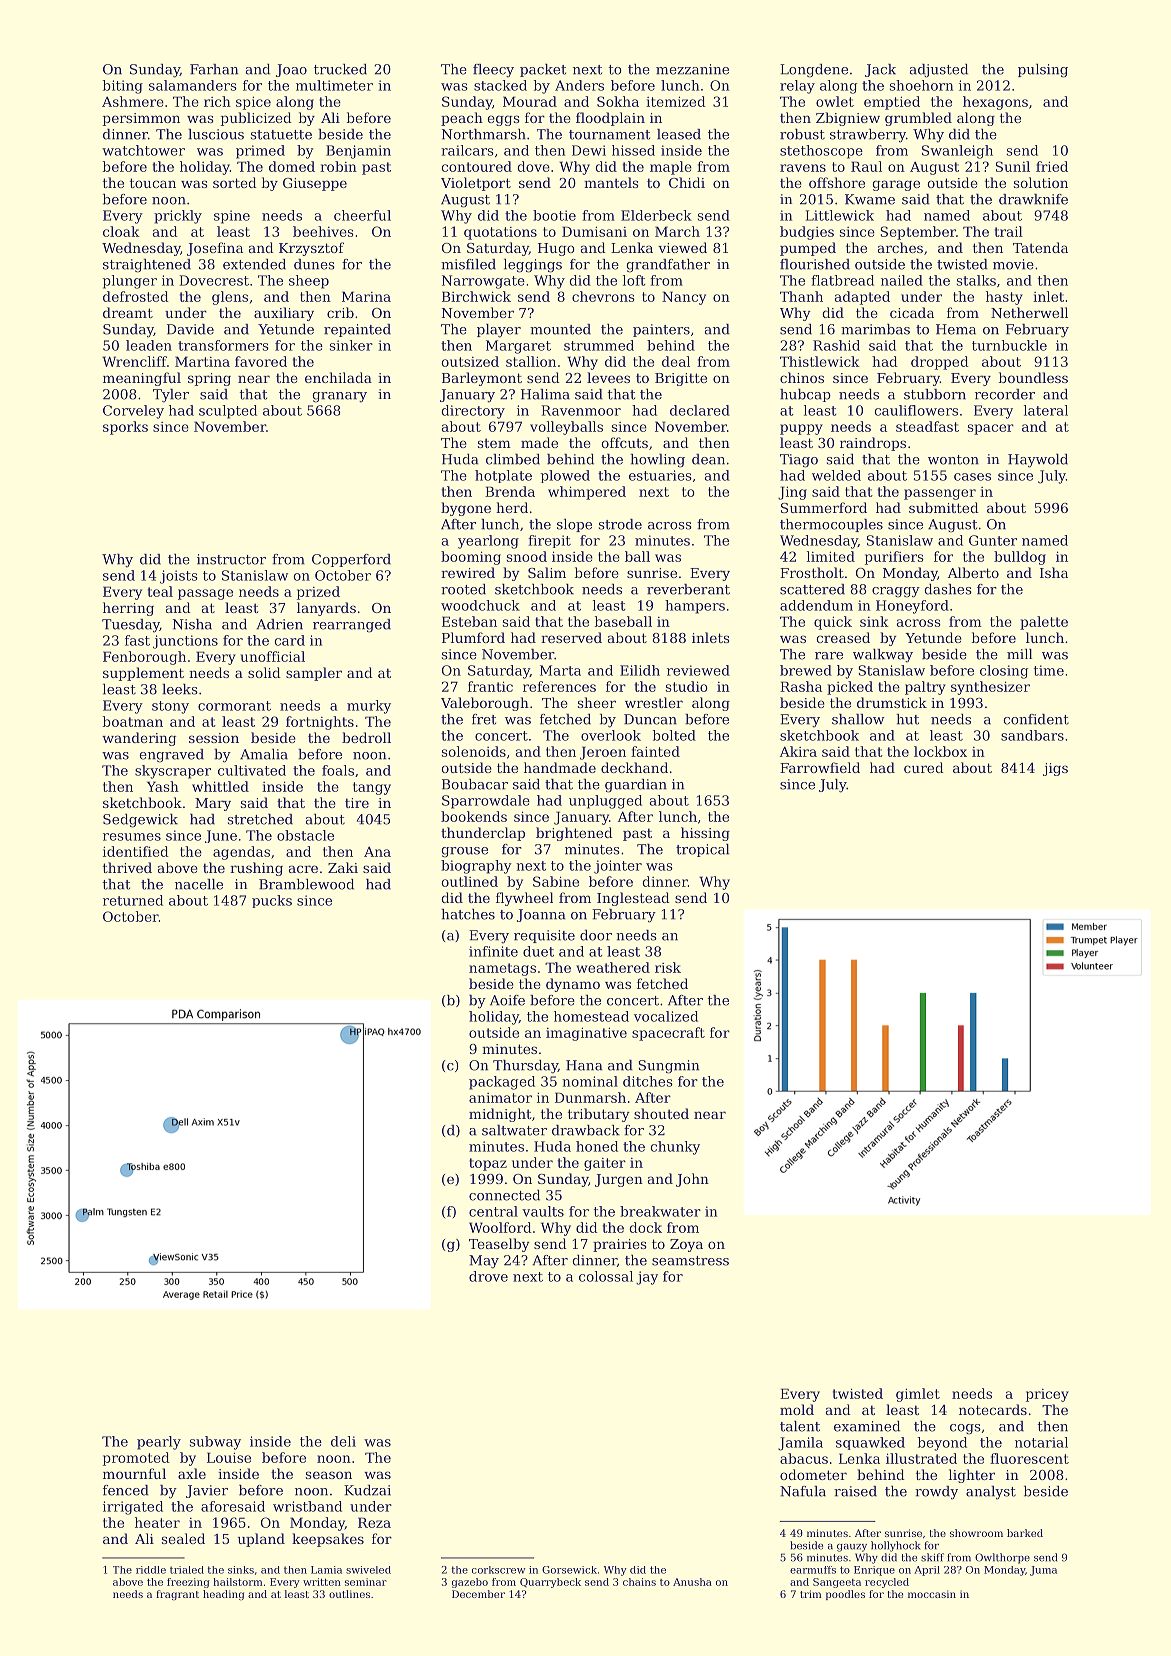  What do you see at coordinates (660, 1211) in the screenshot?
I see `breakwater` at bounding box center [660, 1211].
